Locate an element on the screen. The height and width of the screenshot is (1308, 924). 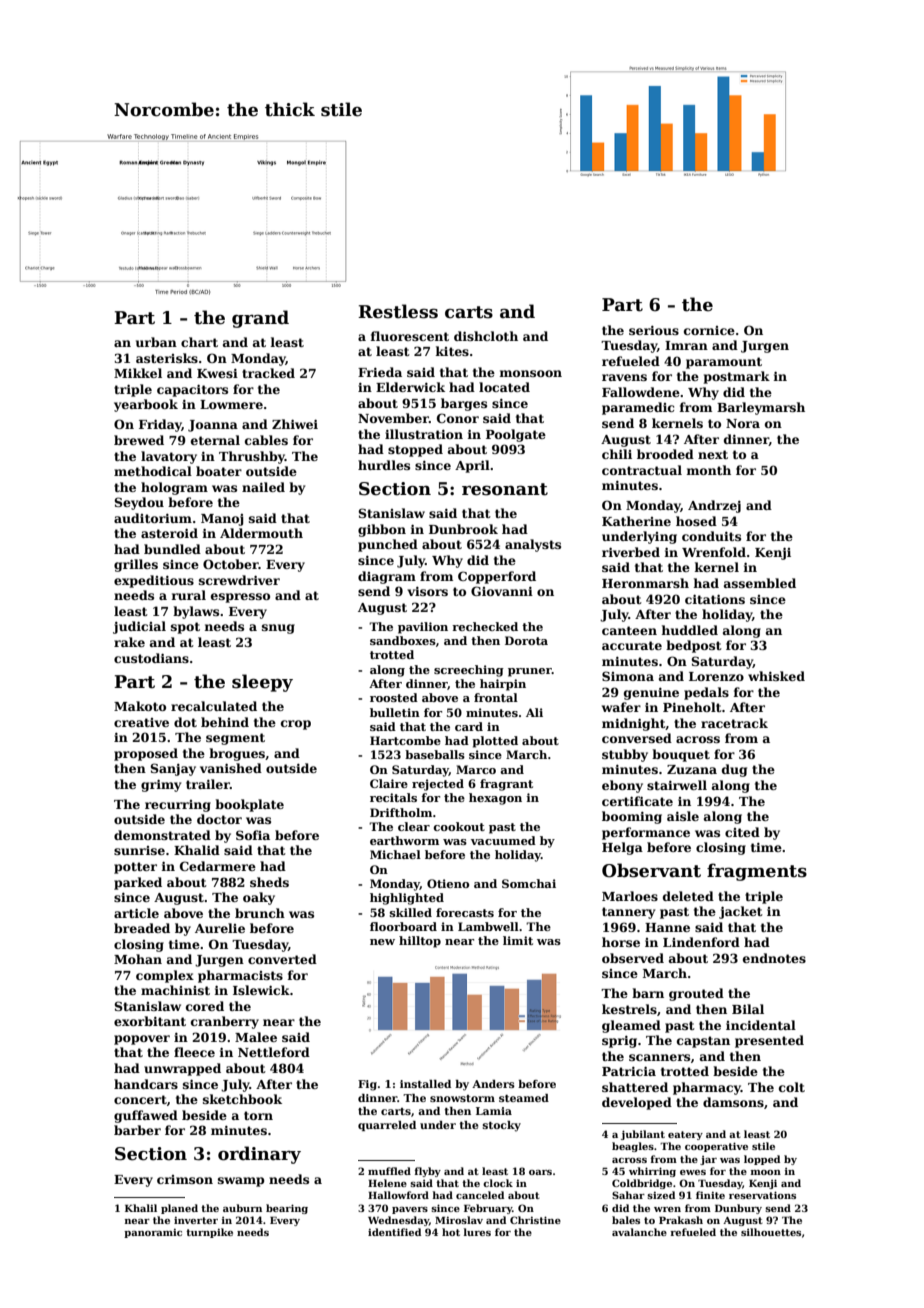
Observant is located at coordinates (651, 870).
